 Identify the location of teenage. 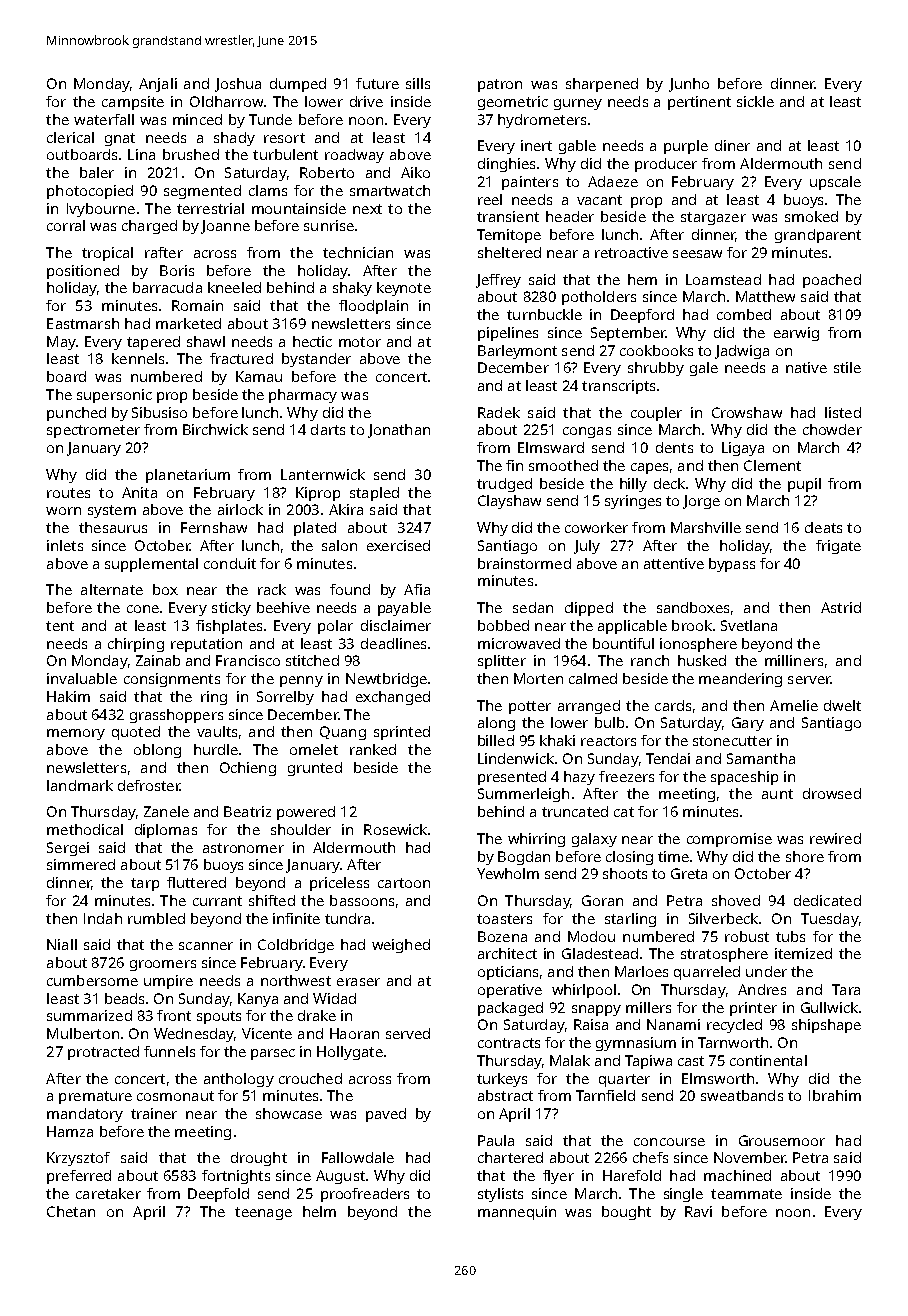
(263, 1213).
